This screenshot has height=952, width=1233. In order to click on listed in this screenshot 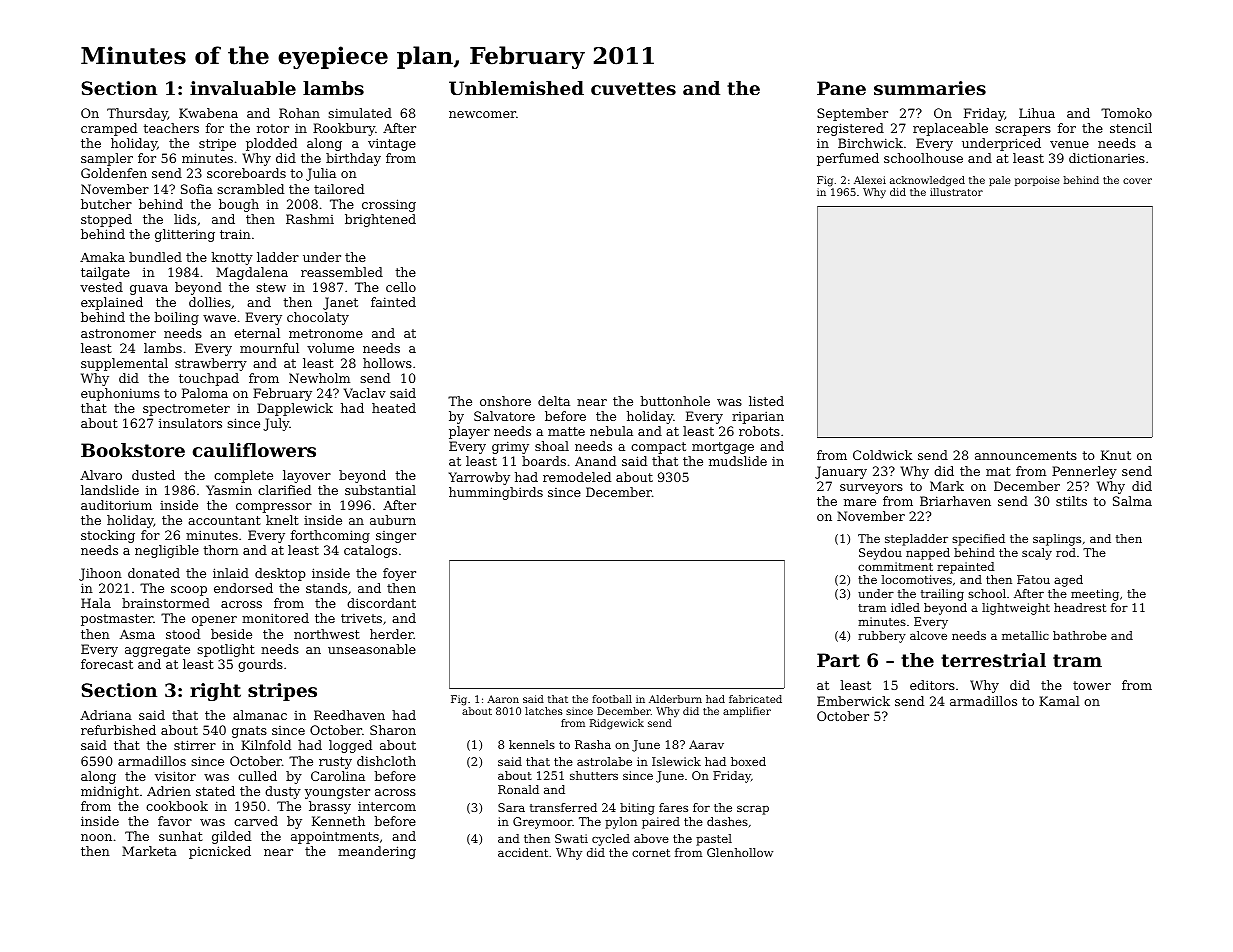, I will do `click(766, 401)`.
